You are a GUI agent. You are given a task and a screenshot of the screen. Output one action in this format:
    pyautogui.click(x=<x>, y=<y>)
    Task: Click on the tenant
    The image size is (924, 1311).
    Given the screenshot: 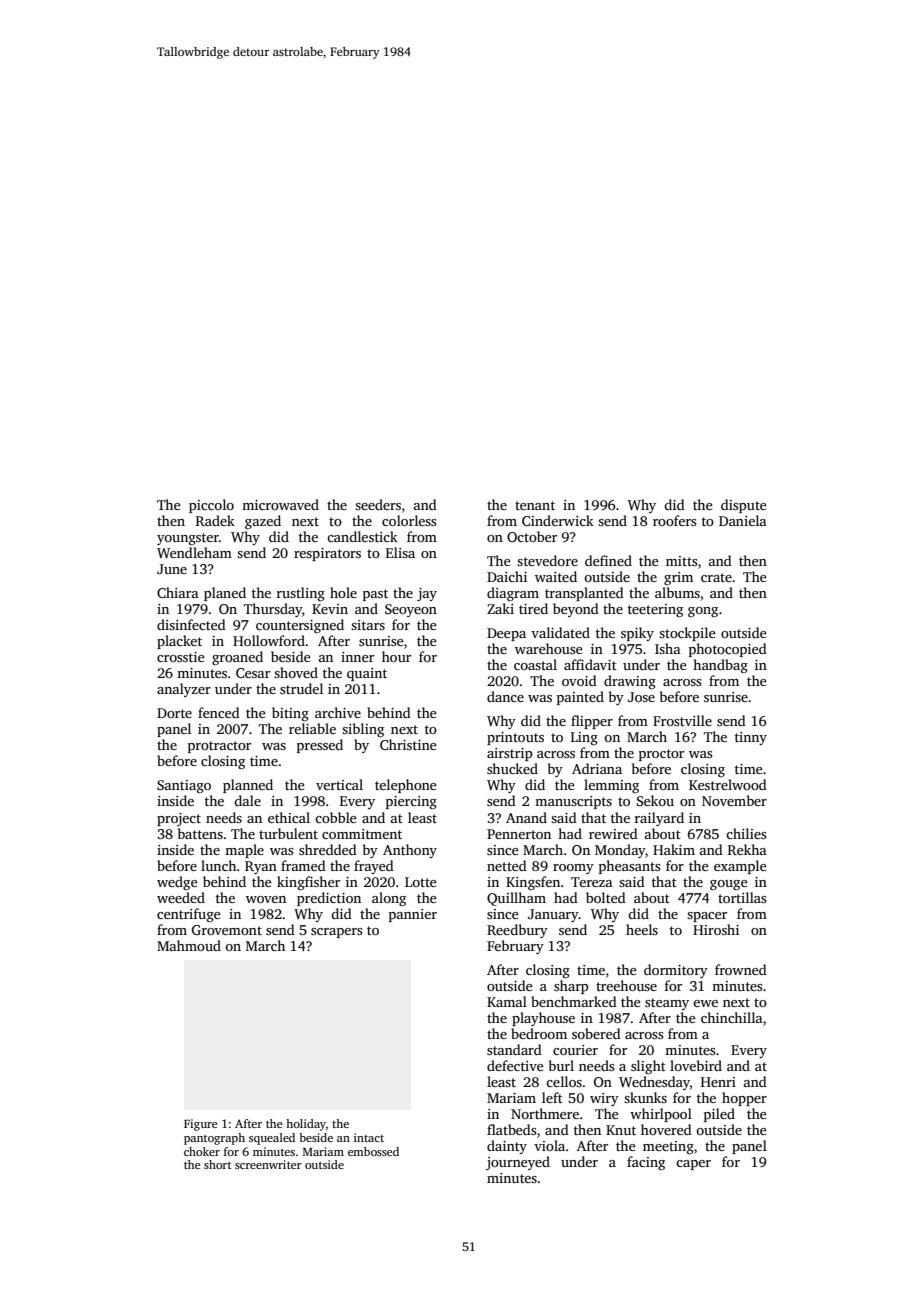 What is the action you would take?
    pyautogui.click(x=535, y=505)
